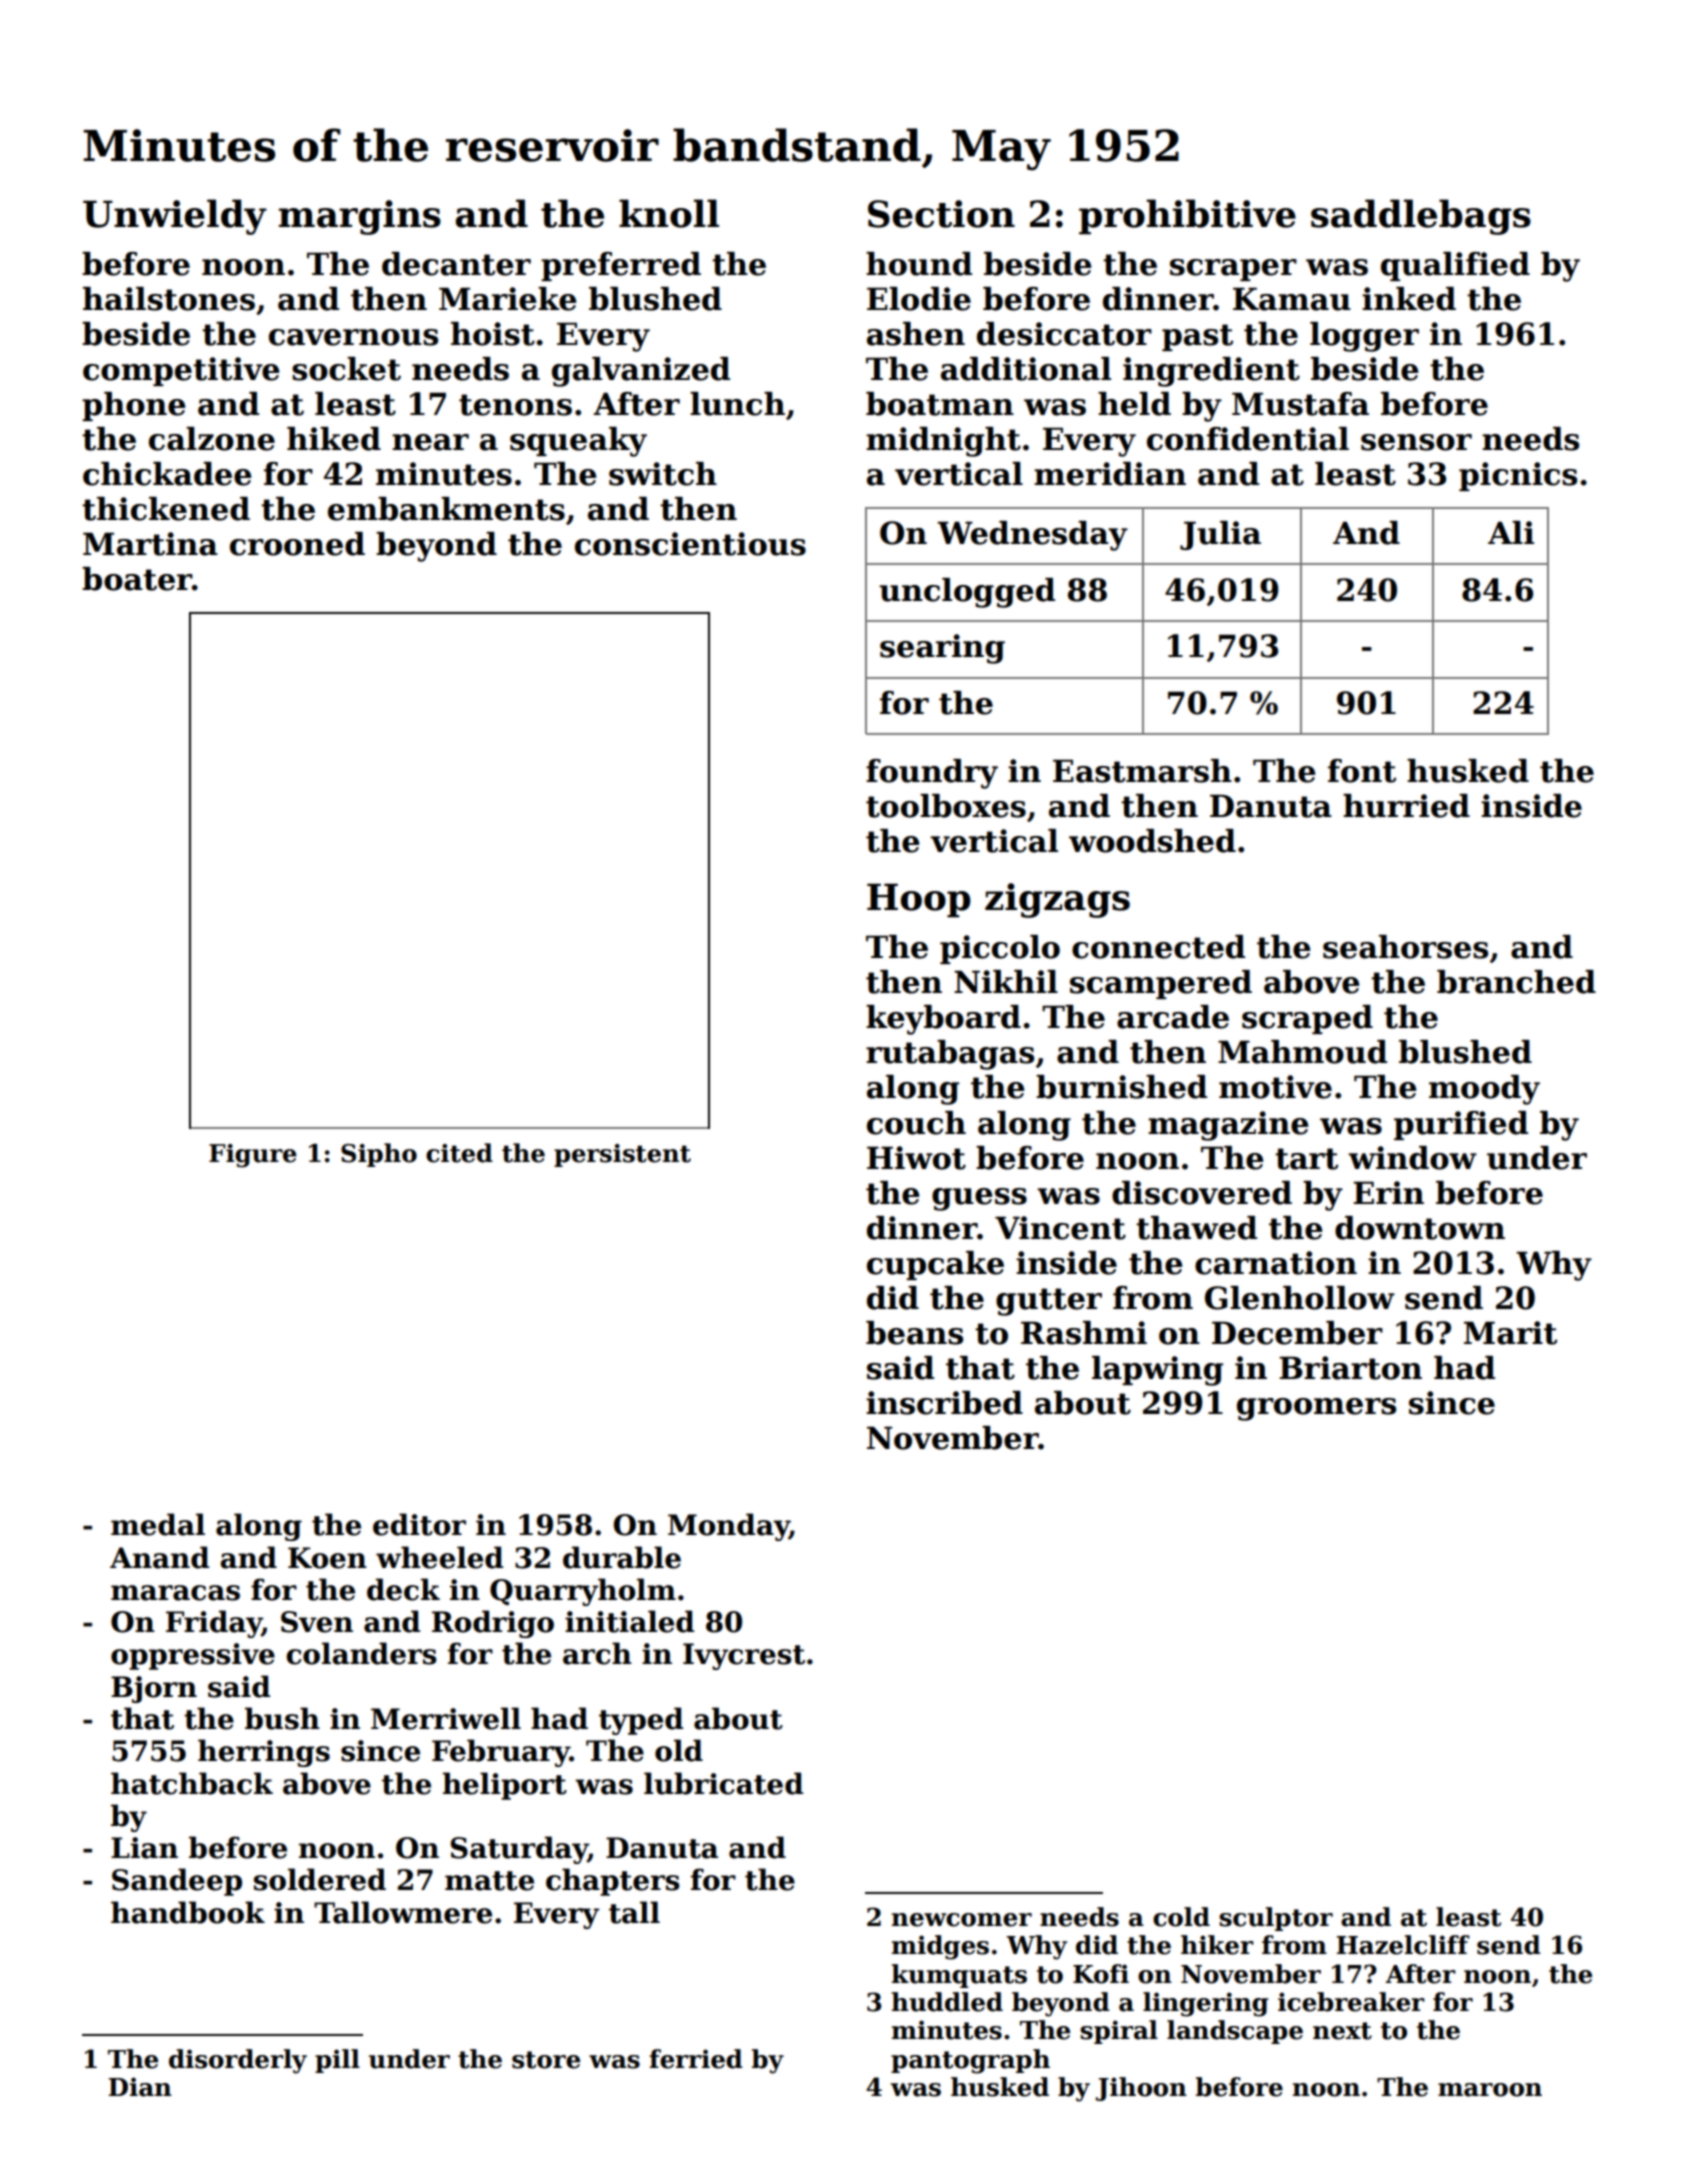 Image resolution: width=1683 pixels, height=2178 pixels. What do you see at coordinates (1518, 476) in the image?
I see `picnics` at bounding box center [1518, 476].
